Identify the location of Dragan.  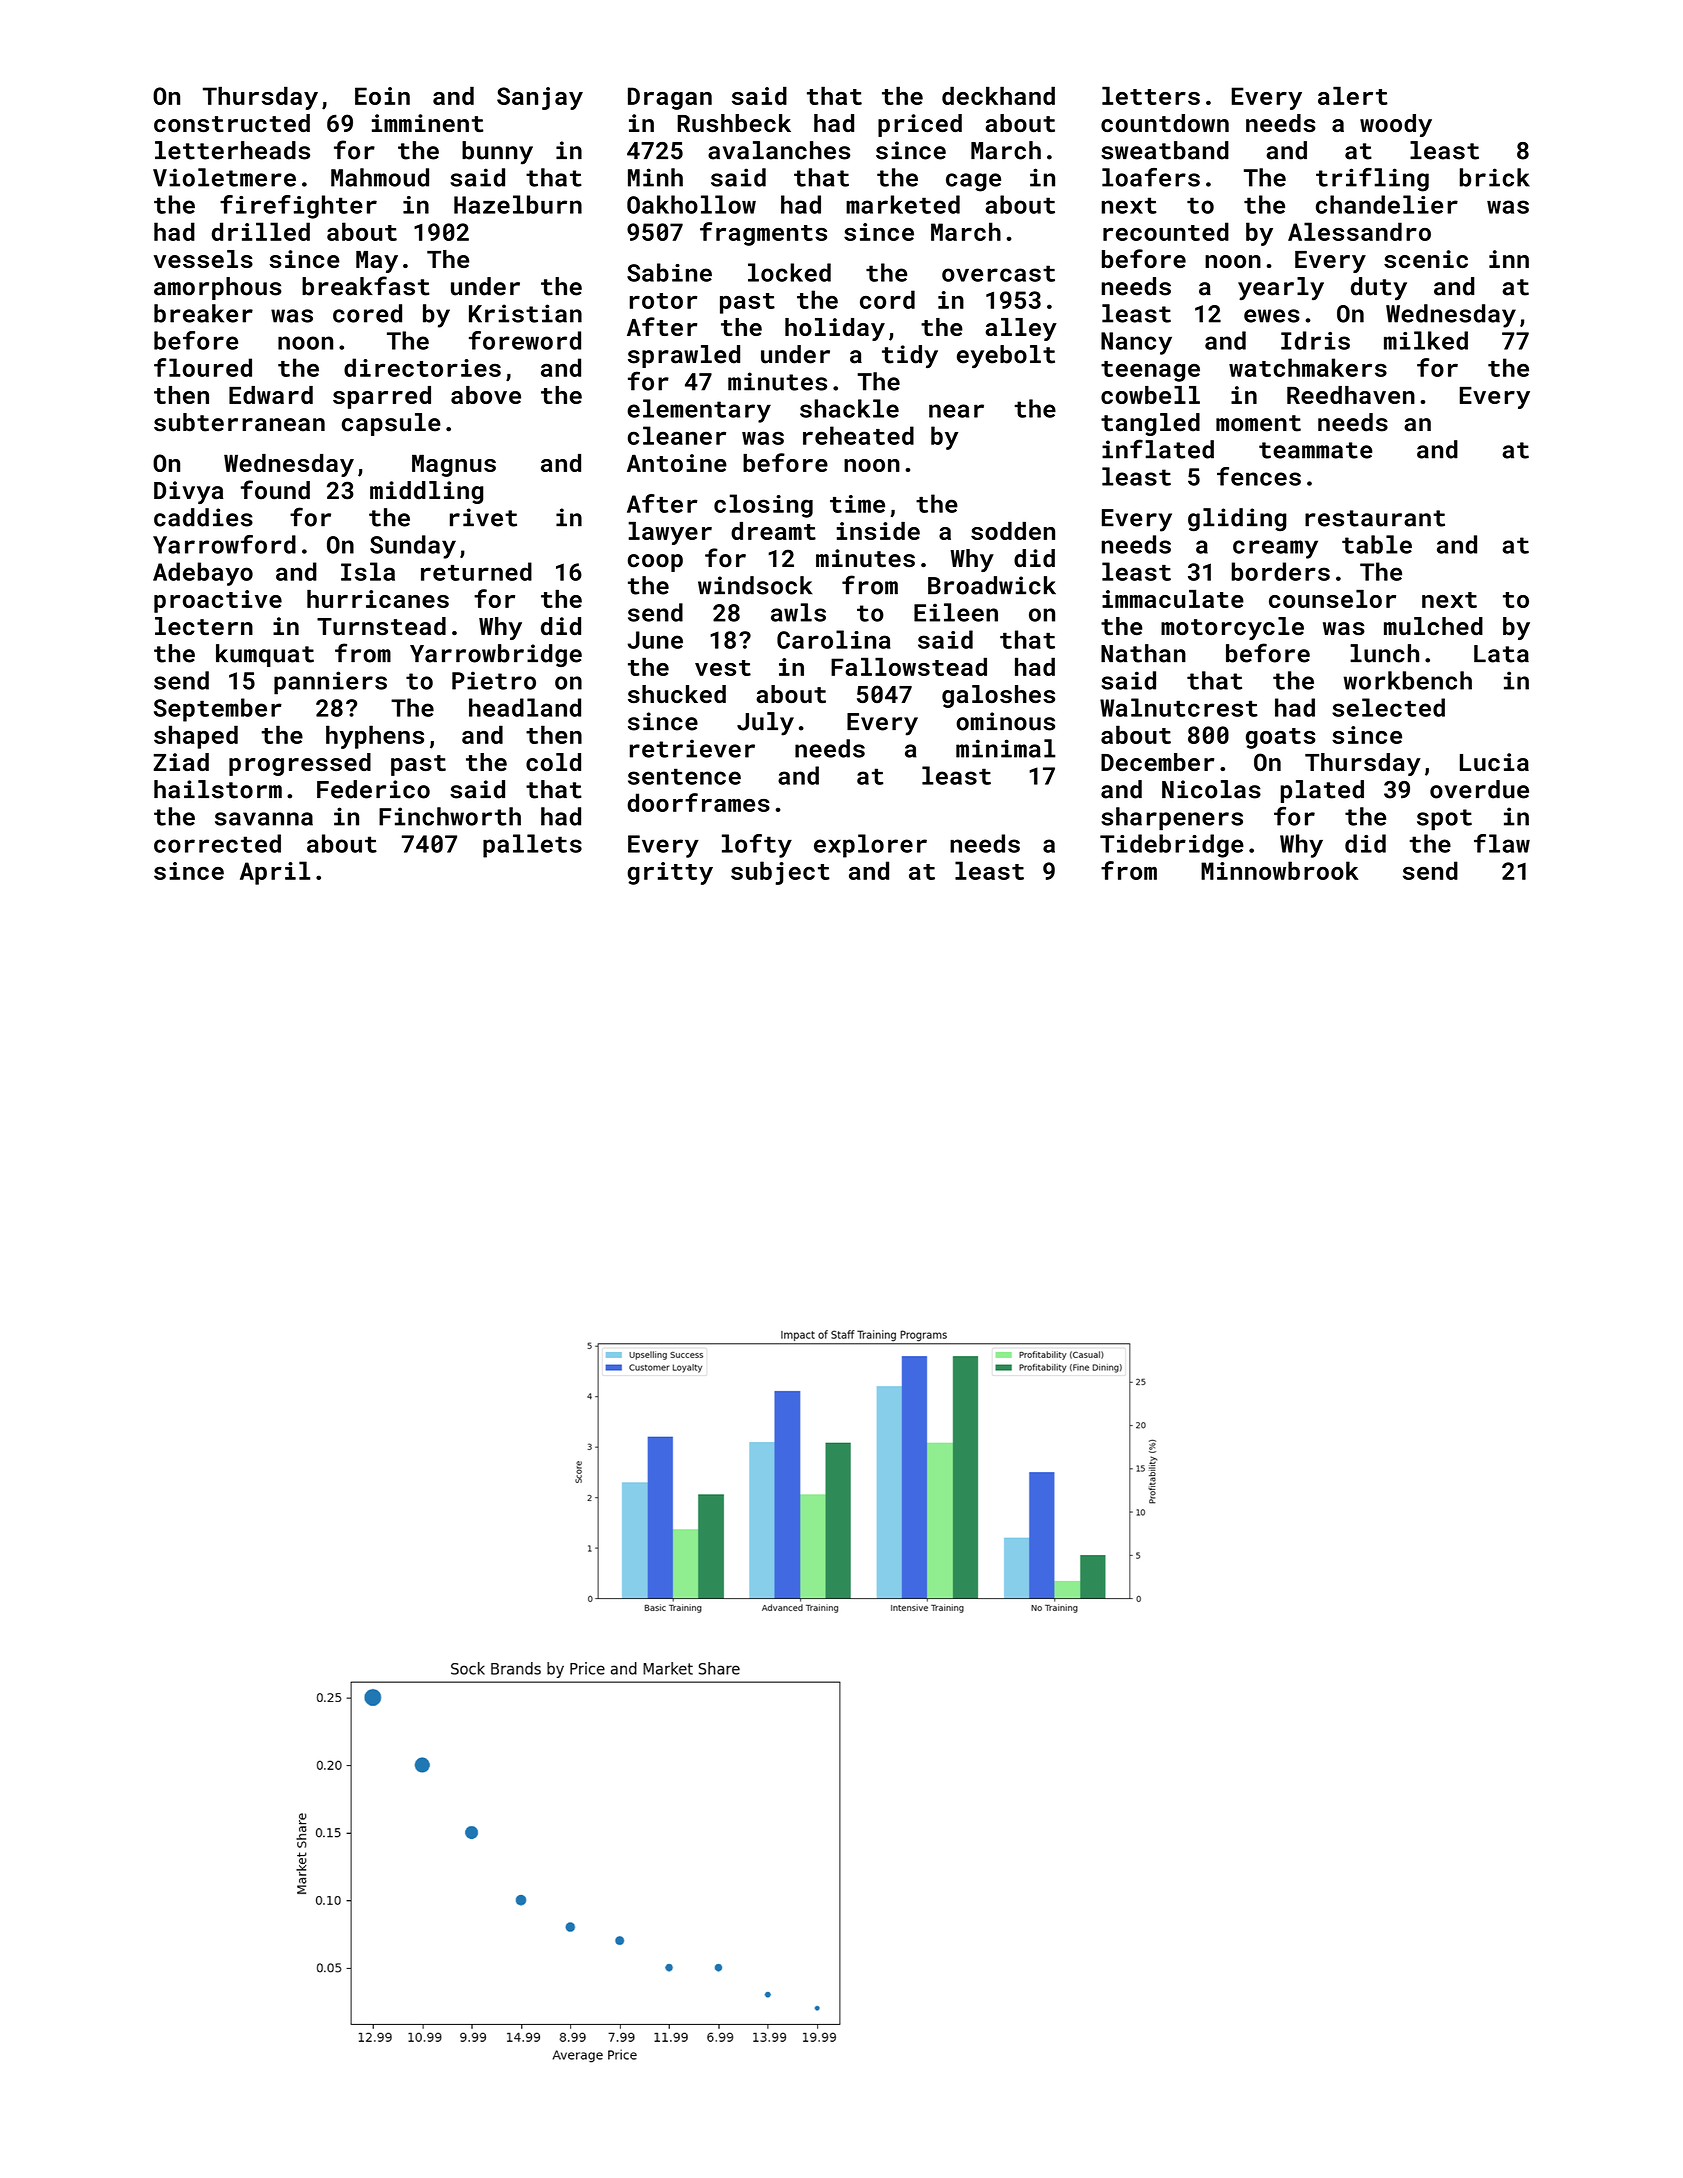
(670, 98).
